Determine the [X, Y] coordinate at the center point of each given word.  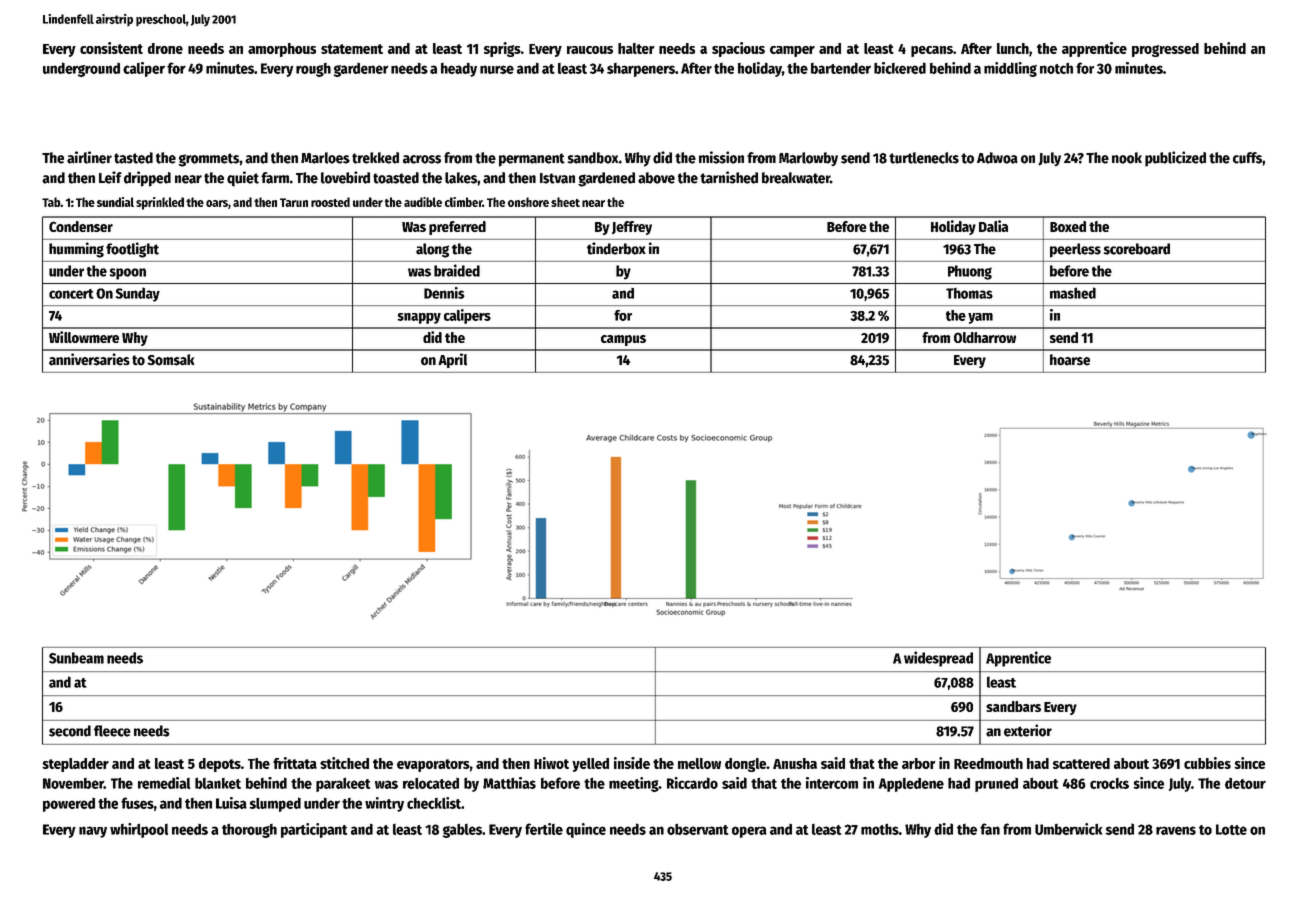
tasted [133, 158]
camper [792, 51]
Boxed [1068, 226]
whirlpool [139, 830]
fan [990, 829]
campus [623, 340]
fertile [544, 829]
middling [1010, 69]
